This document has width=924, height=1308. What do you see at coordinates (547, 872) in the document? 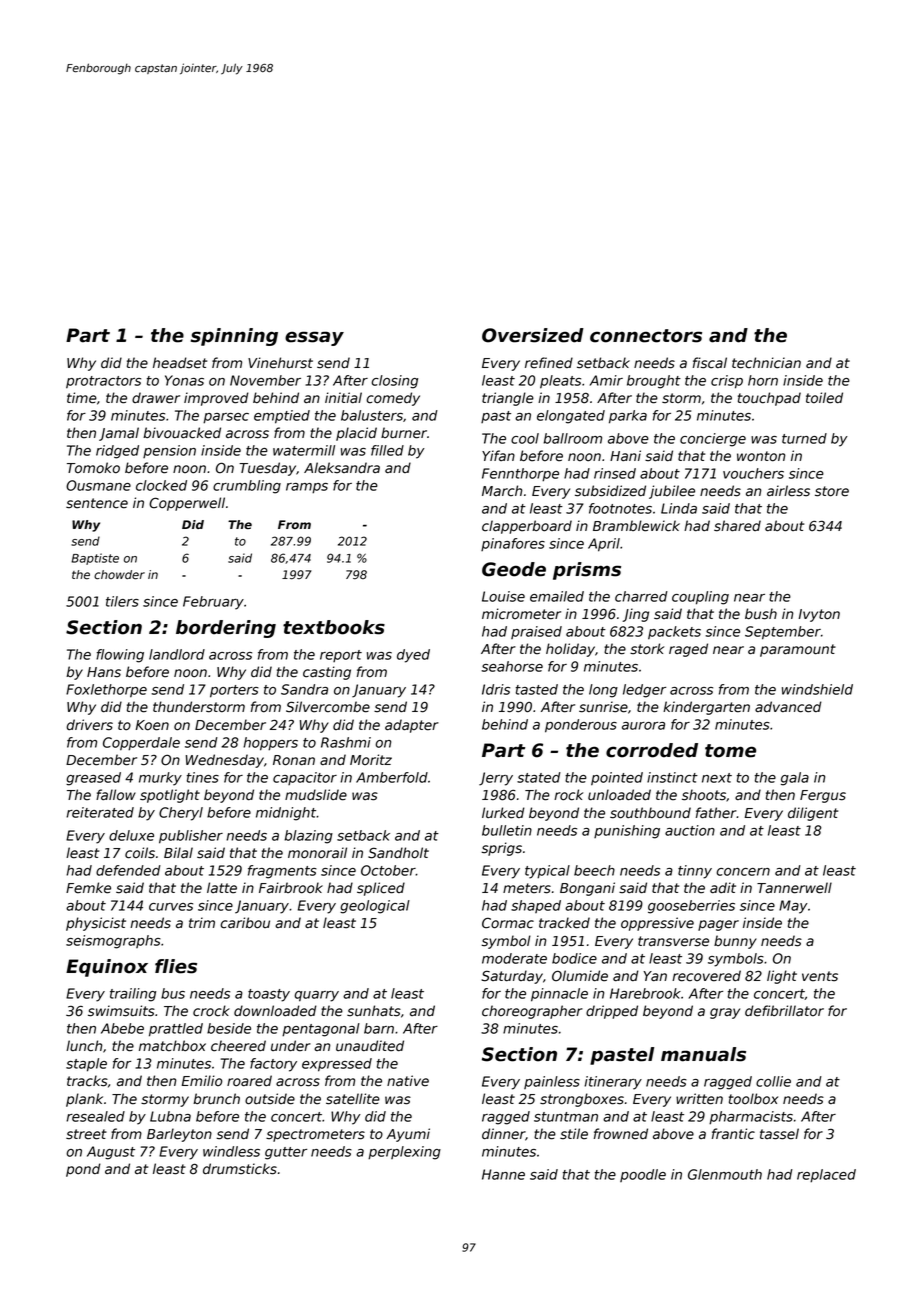
I see `typical` at bounding box center [547, 872].
